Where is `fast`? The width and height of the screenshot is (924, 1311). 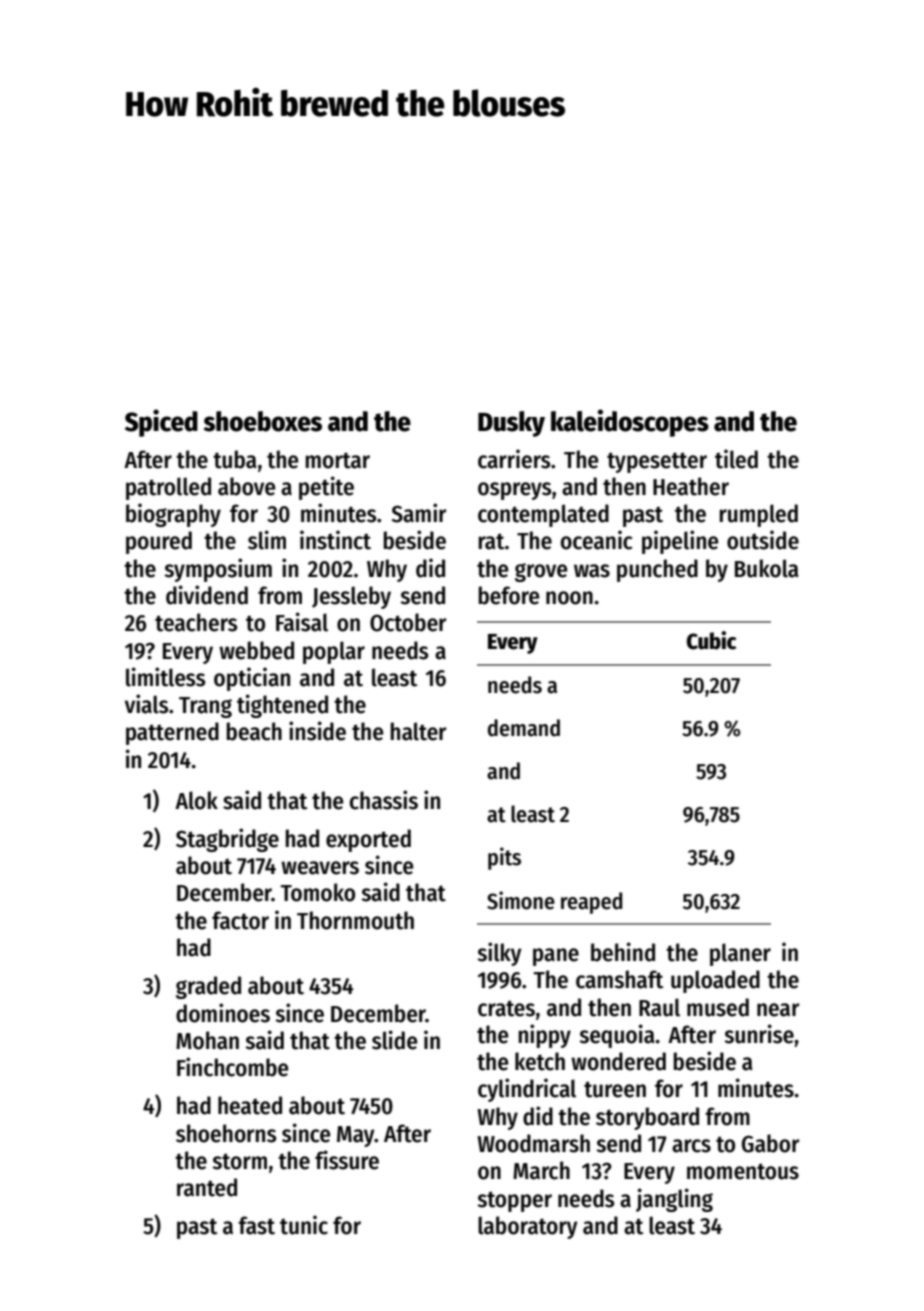
fast is located at coordinates (256, 1225).
